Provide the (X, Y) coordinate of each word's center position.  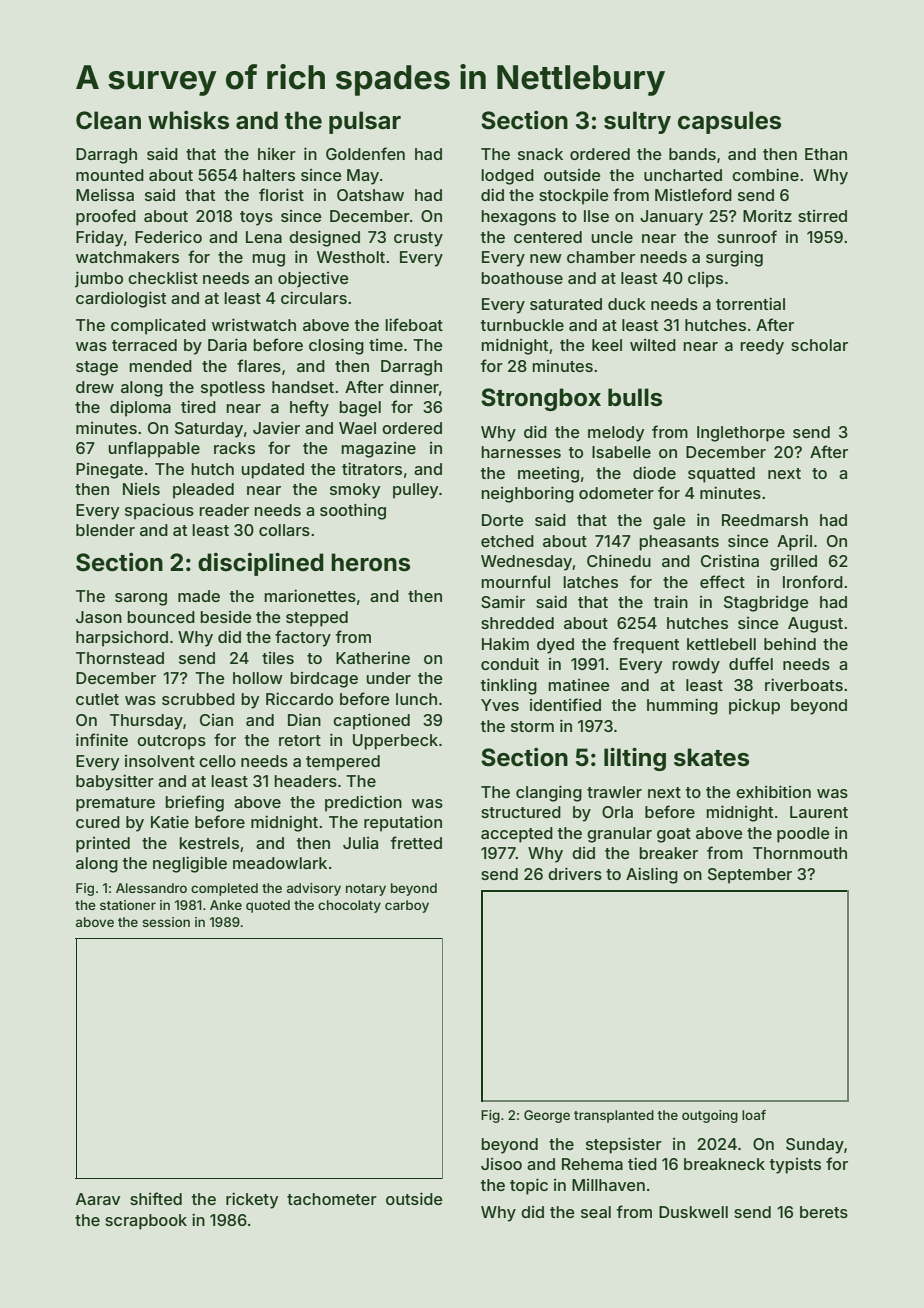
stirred (822, 216)
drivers (575, 873)
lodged (507, 177)
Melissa (105, 195)
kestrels (209, 843)
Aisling (652, 875)
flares (259, 365)
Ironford (813, 581)
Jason (99, 617)
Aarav (98, 1199)
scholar (819, 345)
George (547, 1116)
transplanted (614, 1116)
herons (370, 562)
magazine (378, 450)
